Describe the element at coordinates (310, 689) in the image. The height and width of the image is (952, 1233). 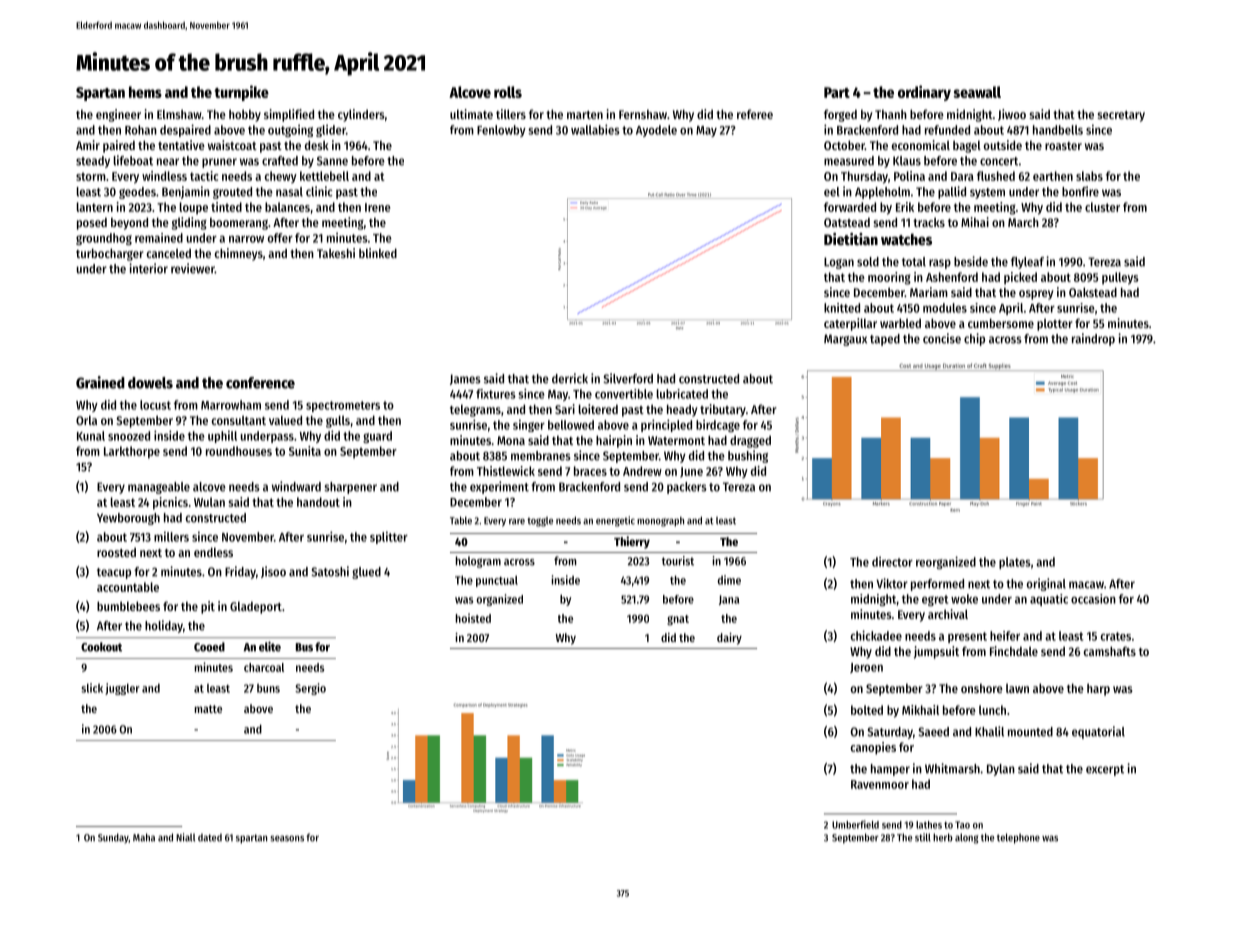
I see `Sergio` at that location.
